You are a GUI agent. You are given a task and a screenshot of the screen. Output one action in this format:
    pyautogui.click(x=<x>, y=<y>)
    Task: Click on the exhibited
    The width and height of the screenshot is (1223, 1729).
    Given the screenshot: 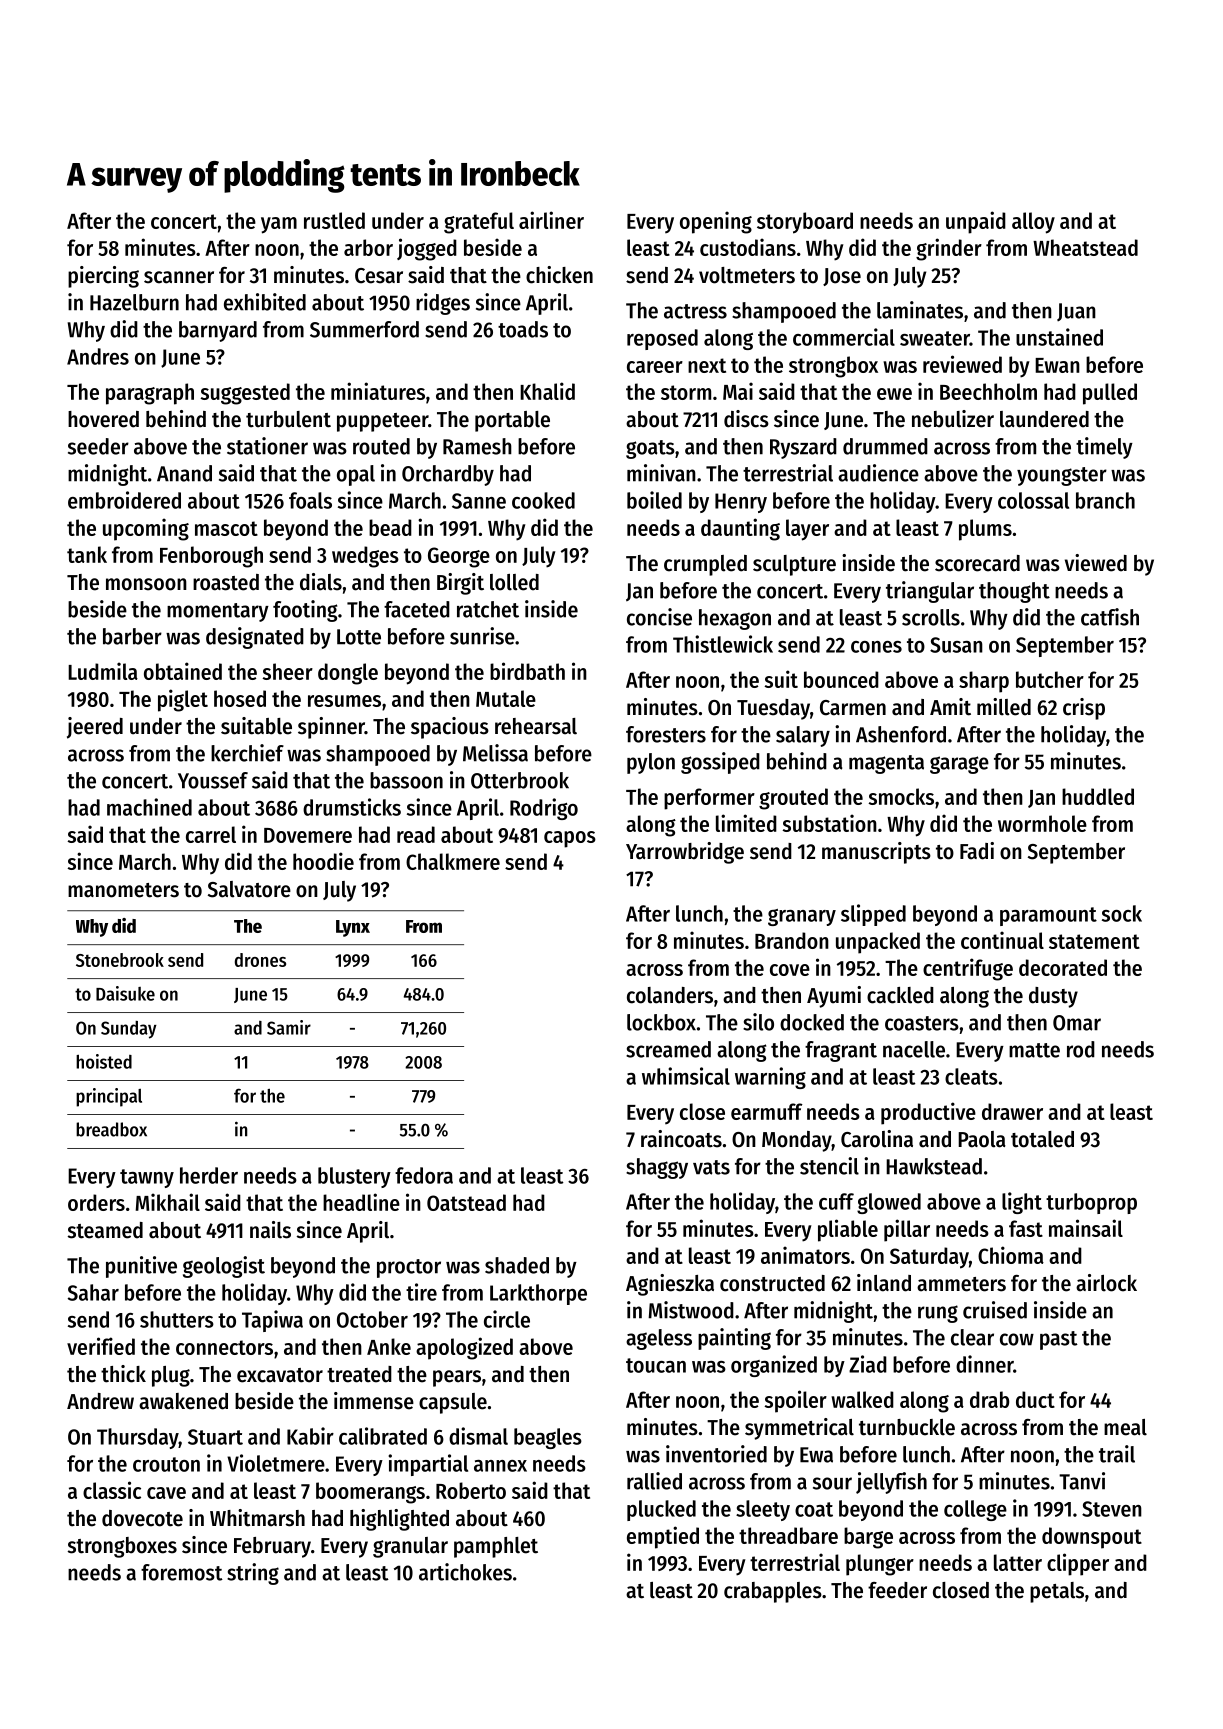 What is the action you would take?
    pyautogui.click(x=265, y=302)
